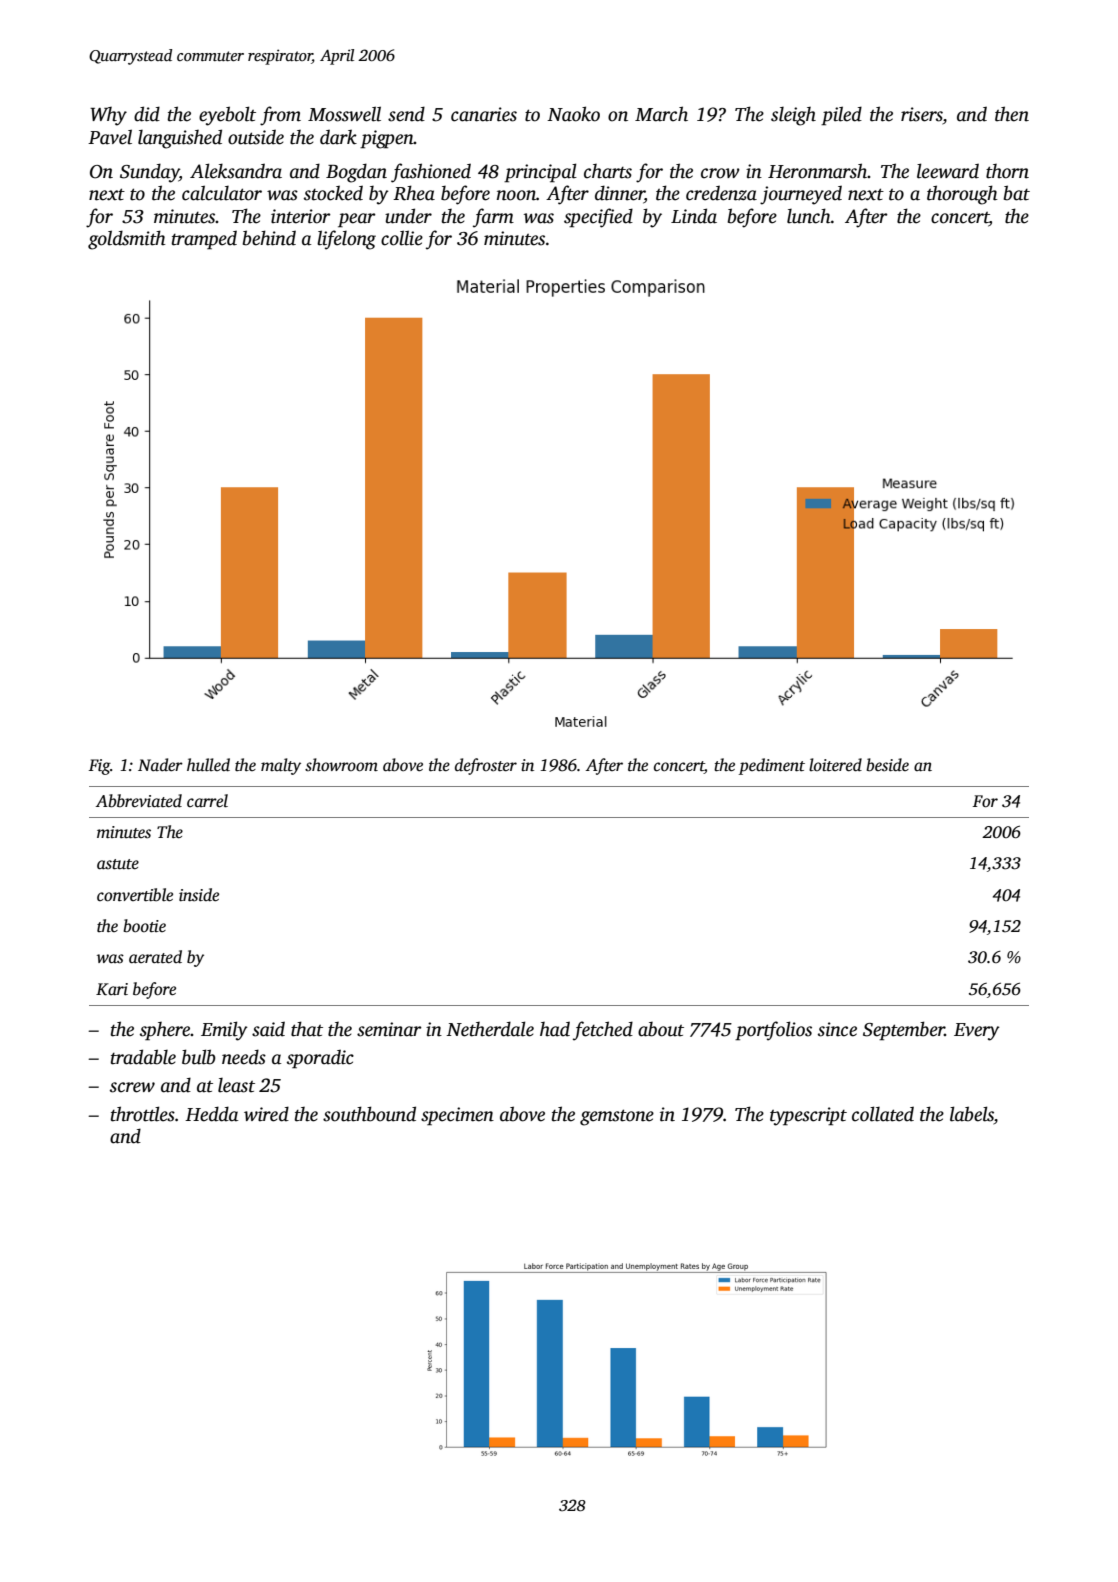 Image resolution: width=1118 pixels, height=1582 pixels. What do you see at coordinates (841, 116) in the document?
I see `piled` at bounding box center [841, 116].
